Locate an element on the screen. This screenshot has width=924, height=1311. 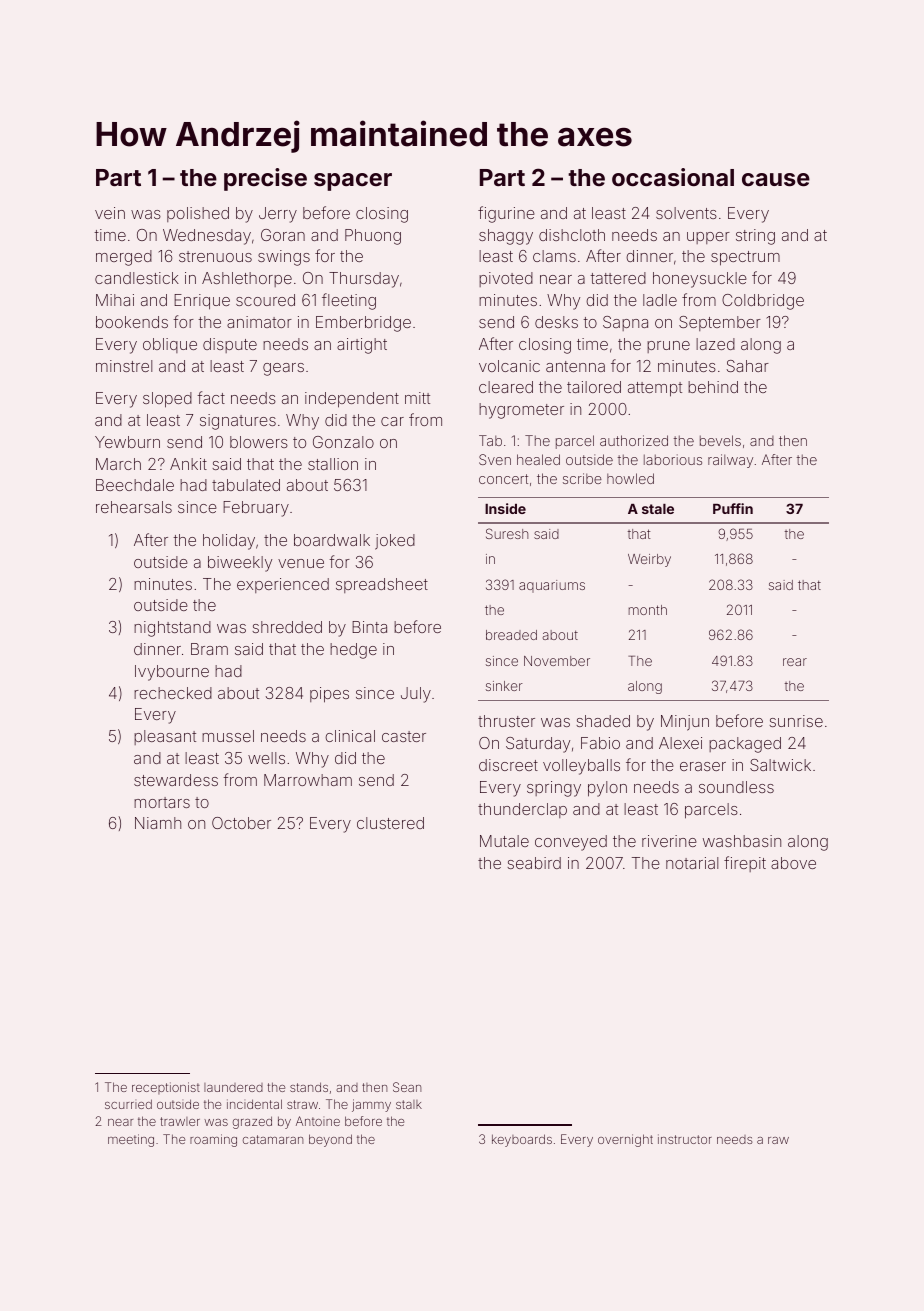
Sean is located at coordinates (407, 1087).
